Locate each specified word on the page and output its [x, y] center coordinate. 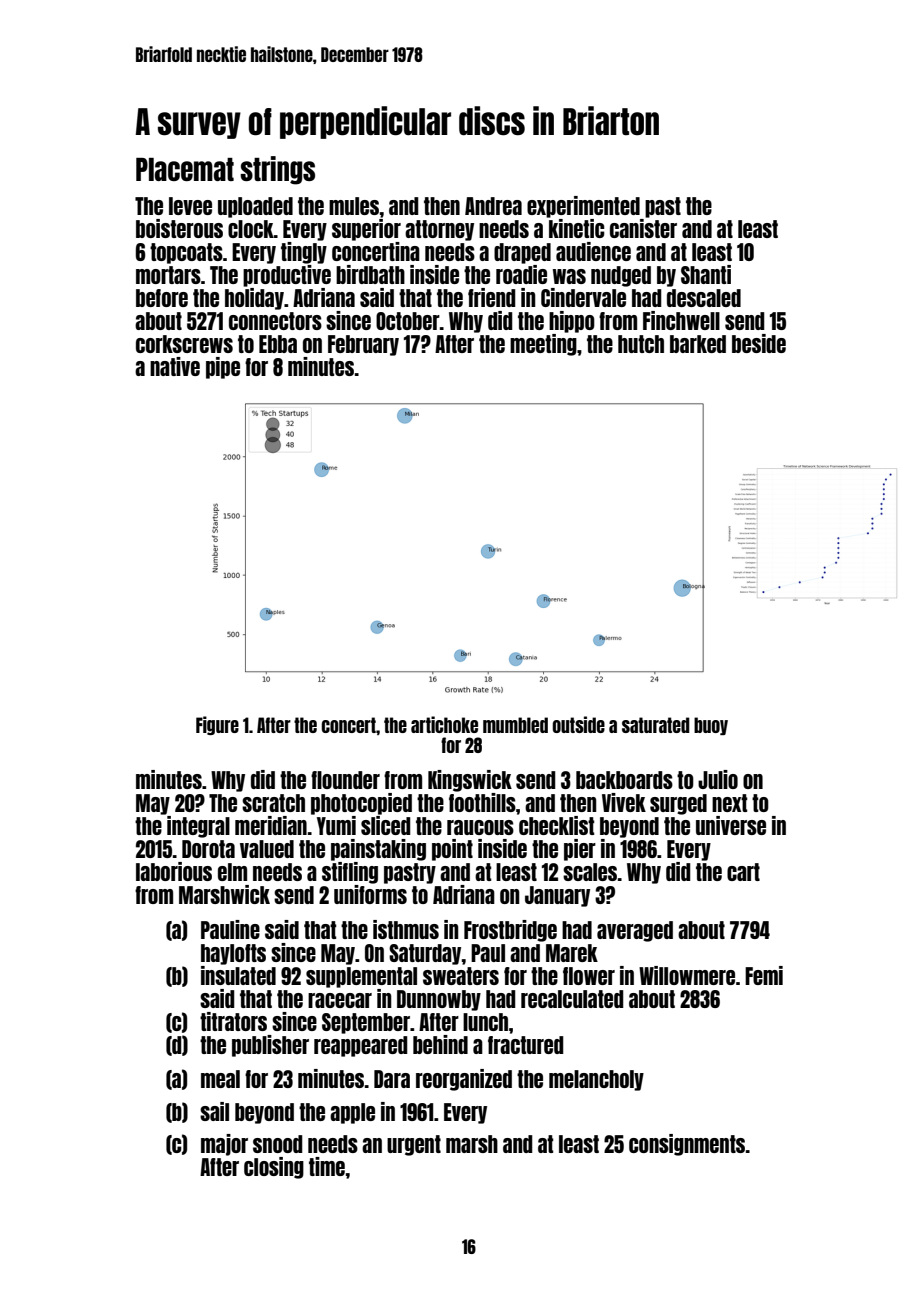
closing [274, 1168]
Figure [217, 725]
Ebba [278, 344]
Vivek [624, 802]
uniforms [370, 894]
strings [277, 170]
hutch [641, 344]
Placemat [185, 169]
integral [198, 827]
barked [698, 344]
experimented [583, 207]
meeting [543, 345]
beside [759, 343]
